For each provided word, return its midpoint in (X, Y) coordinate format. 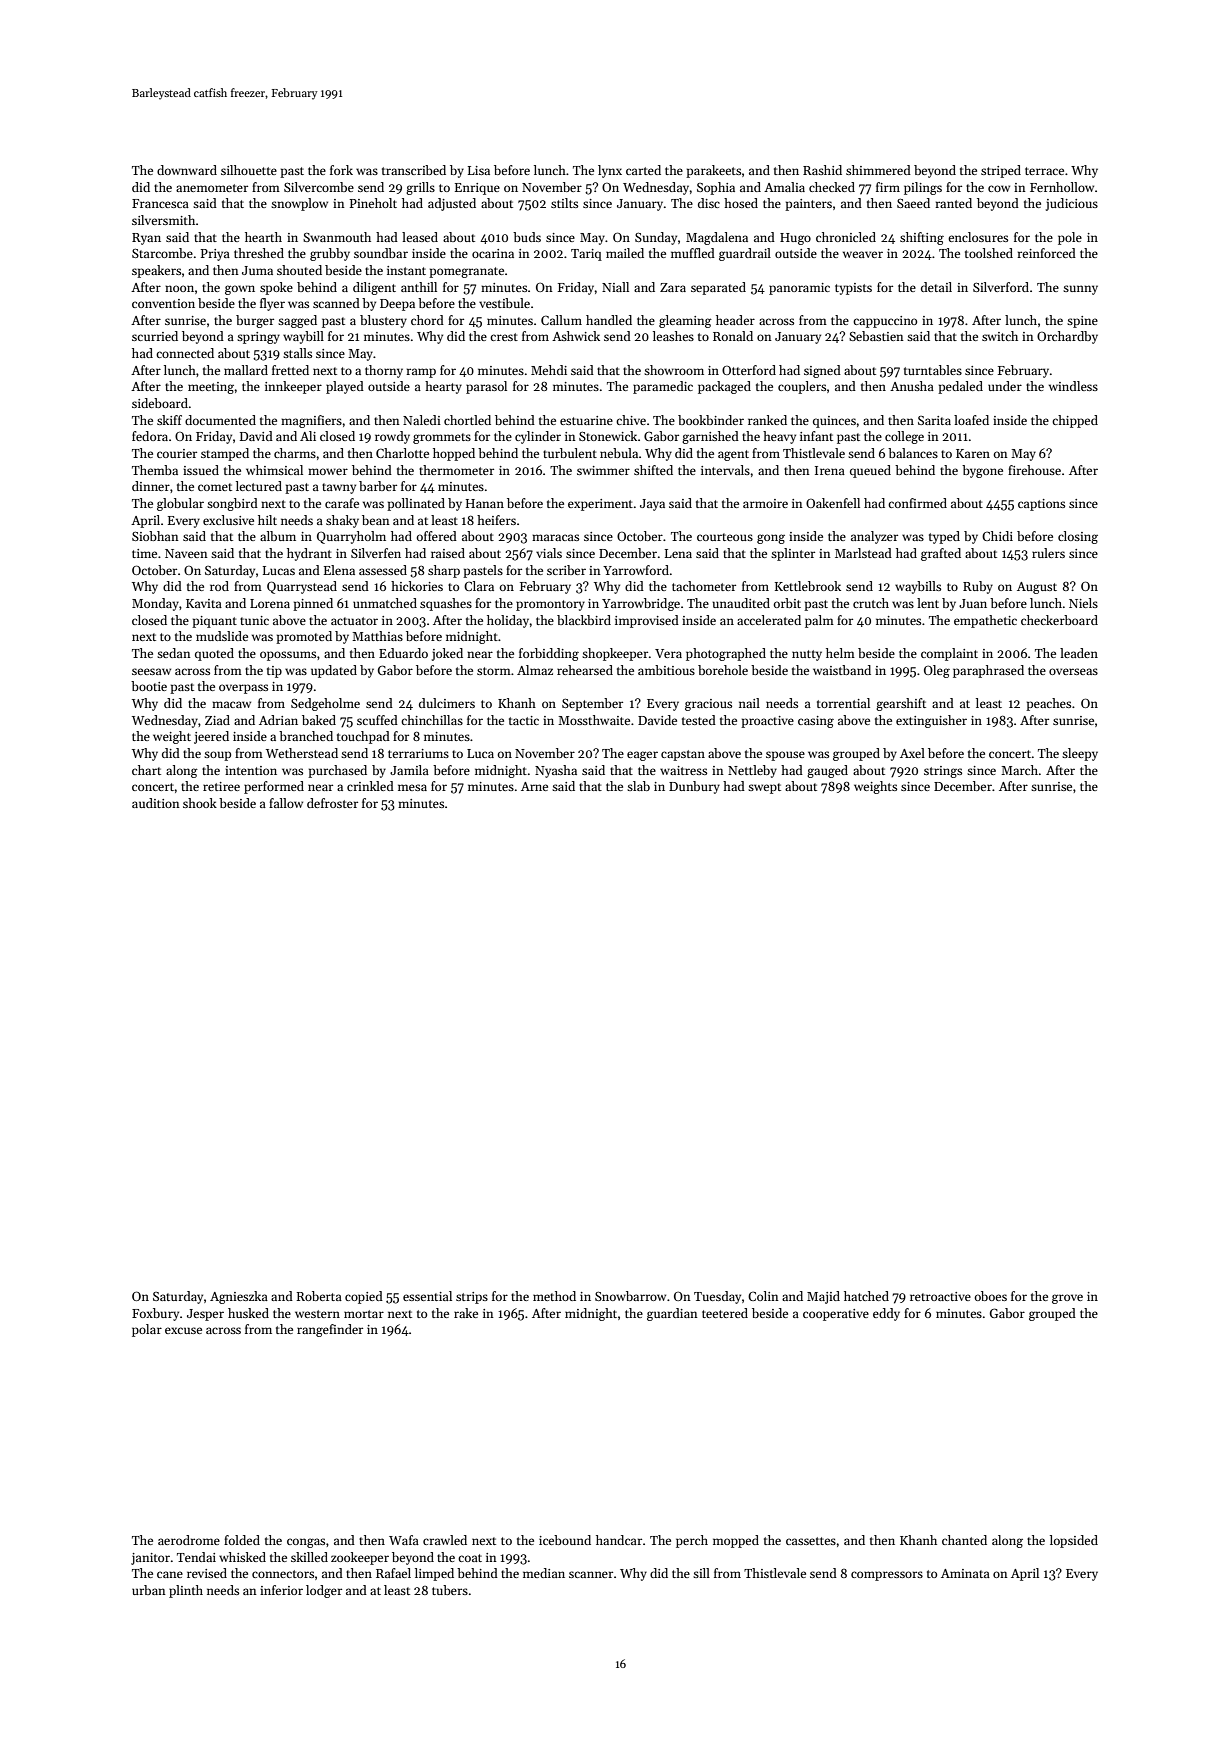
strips (472, 1298)
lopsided (1074, 1541)
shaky (342, 521)
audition (156, 803)
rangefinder (330, 1330)
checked (832, 187)
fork (341, 170)
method (554, 1296)
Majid (823, 1297)
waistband (842, 670)
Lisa (479, 170)
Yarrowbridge (641, 604)
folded (242, 1540)
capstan (683, 755)
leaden (1079, 653)
